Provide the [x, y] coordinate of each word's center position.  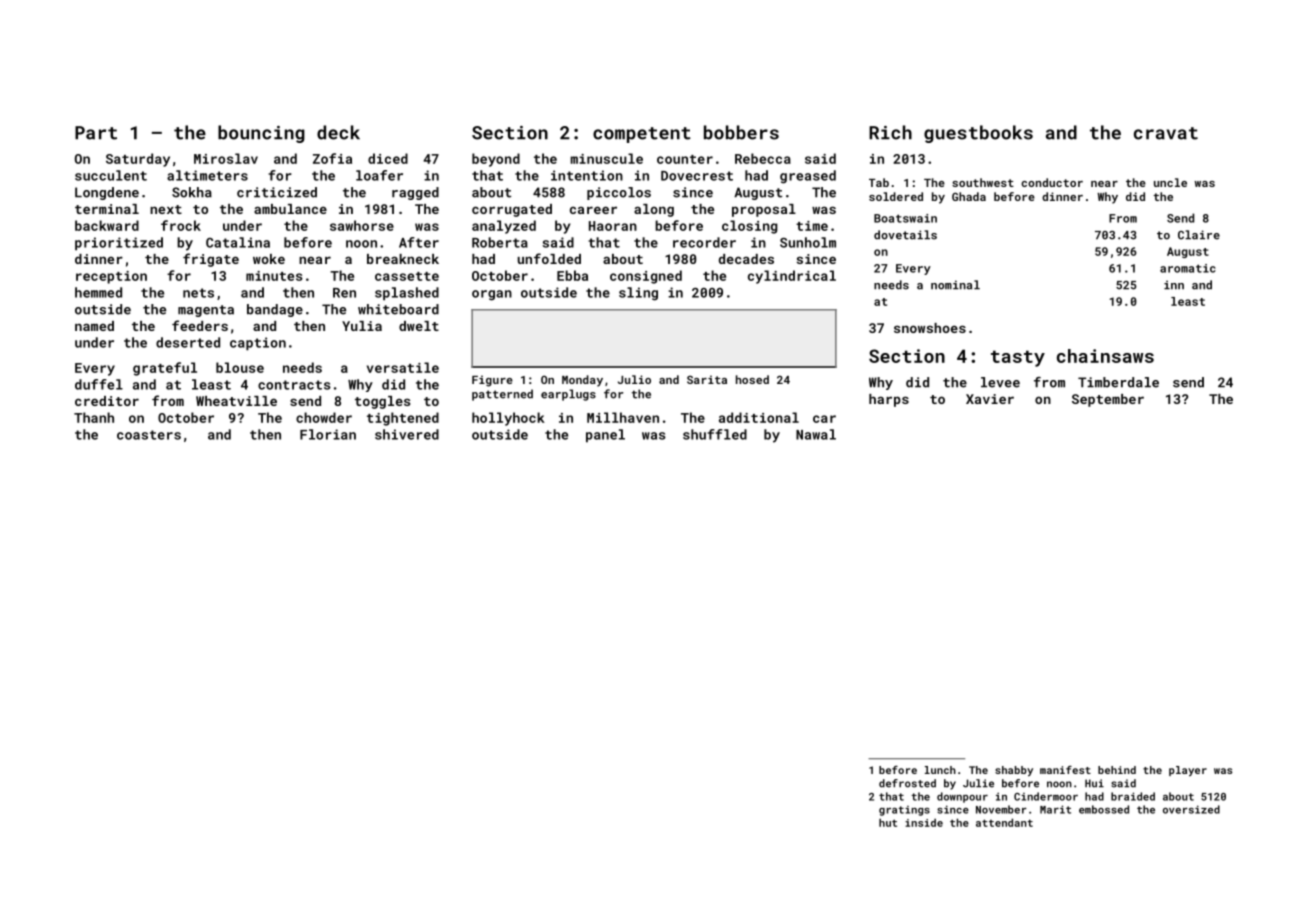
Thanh [94, 417]
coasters [149, 435]
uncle [1170, 182]
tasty [1018, 358]
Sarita [707, 379]
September [1108, 400]
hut [888, 822]
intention [587, 175]
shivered [407, 434]
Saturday [138, 160]
